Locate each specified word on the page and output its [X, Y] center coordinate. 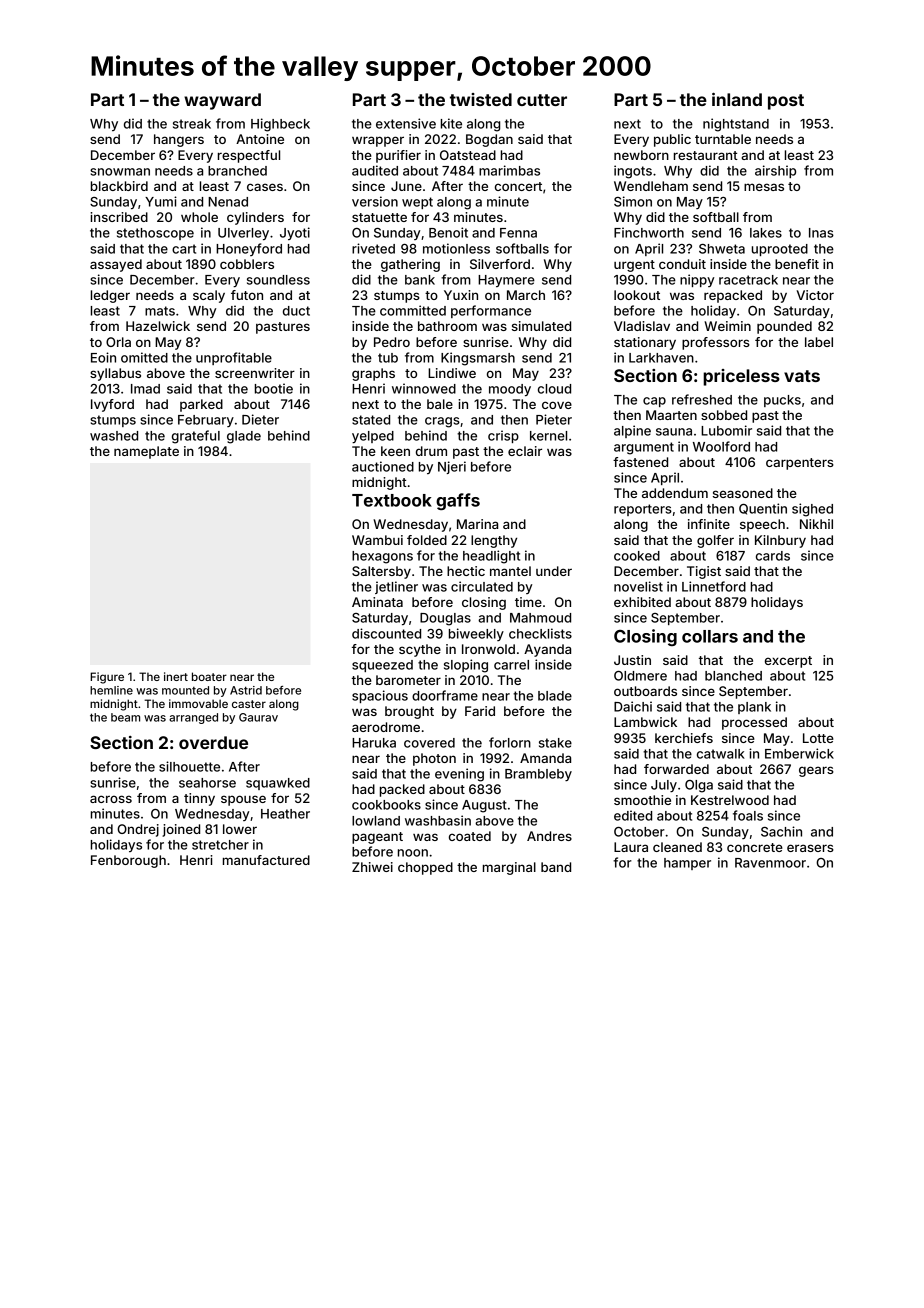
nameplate [146, 452]
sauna [674, 432]
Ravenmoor [770, 863]
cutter [542, 100]
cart [184, 249]
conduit [682, 264]
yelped [373, 437]
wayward [222, 101]
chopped [425, 868]
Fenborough [128, 861]
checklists [540, 633]
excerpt [788, 662]
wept [417, 203]
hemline [111, 690]
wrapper [378, 141]
